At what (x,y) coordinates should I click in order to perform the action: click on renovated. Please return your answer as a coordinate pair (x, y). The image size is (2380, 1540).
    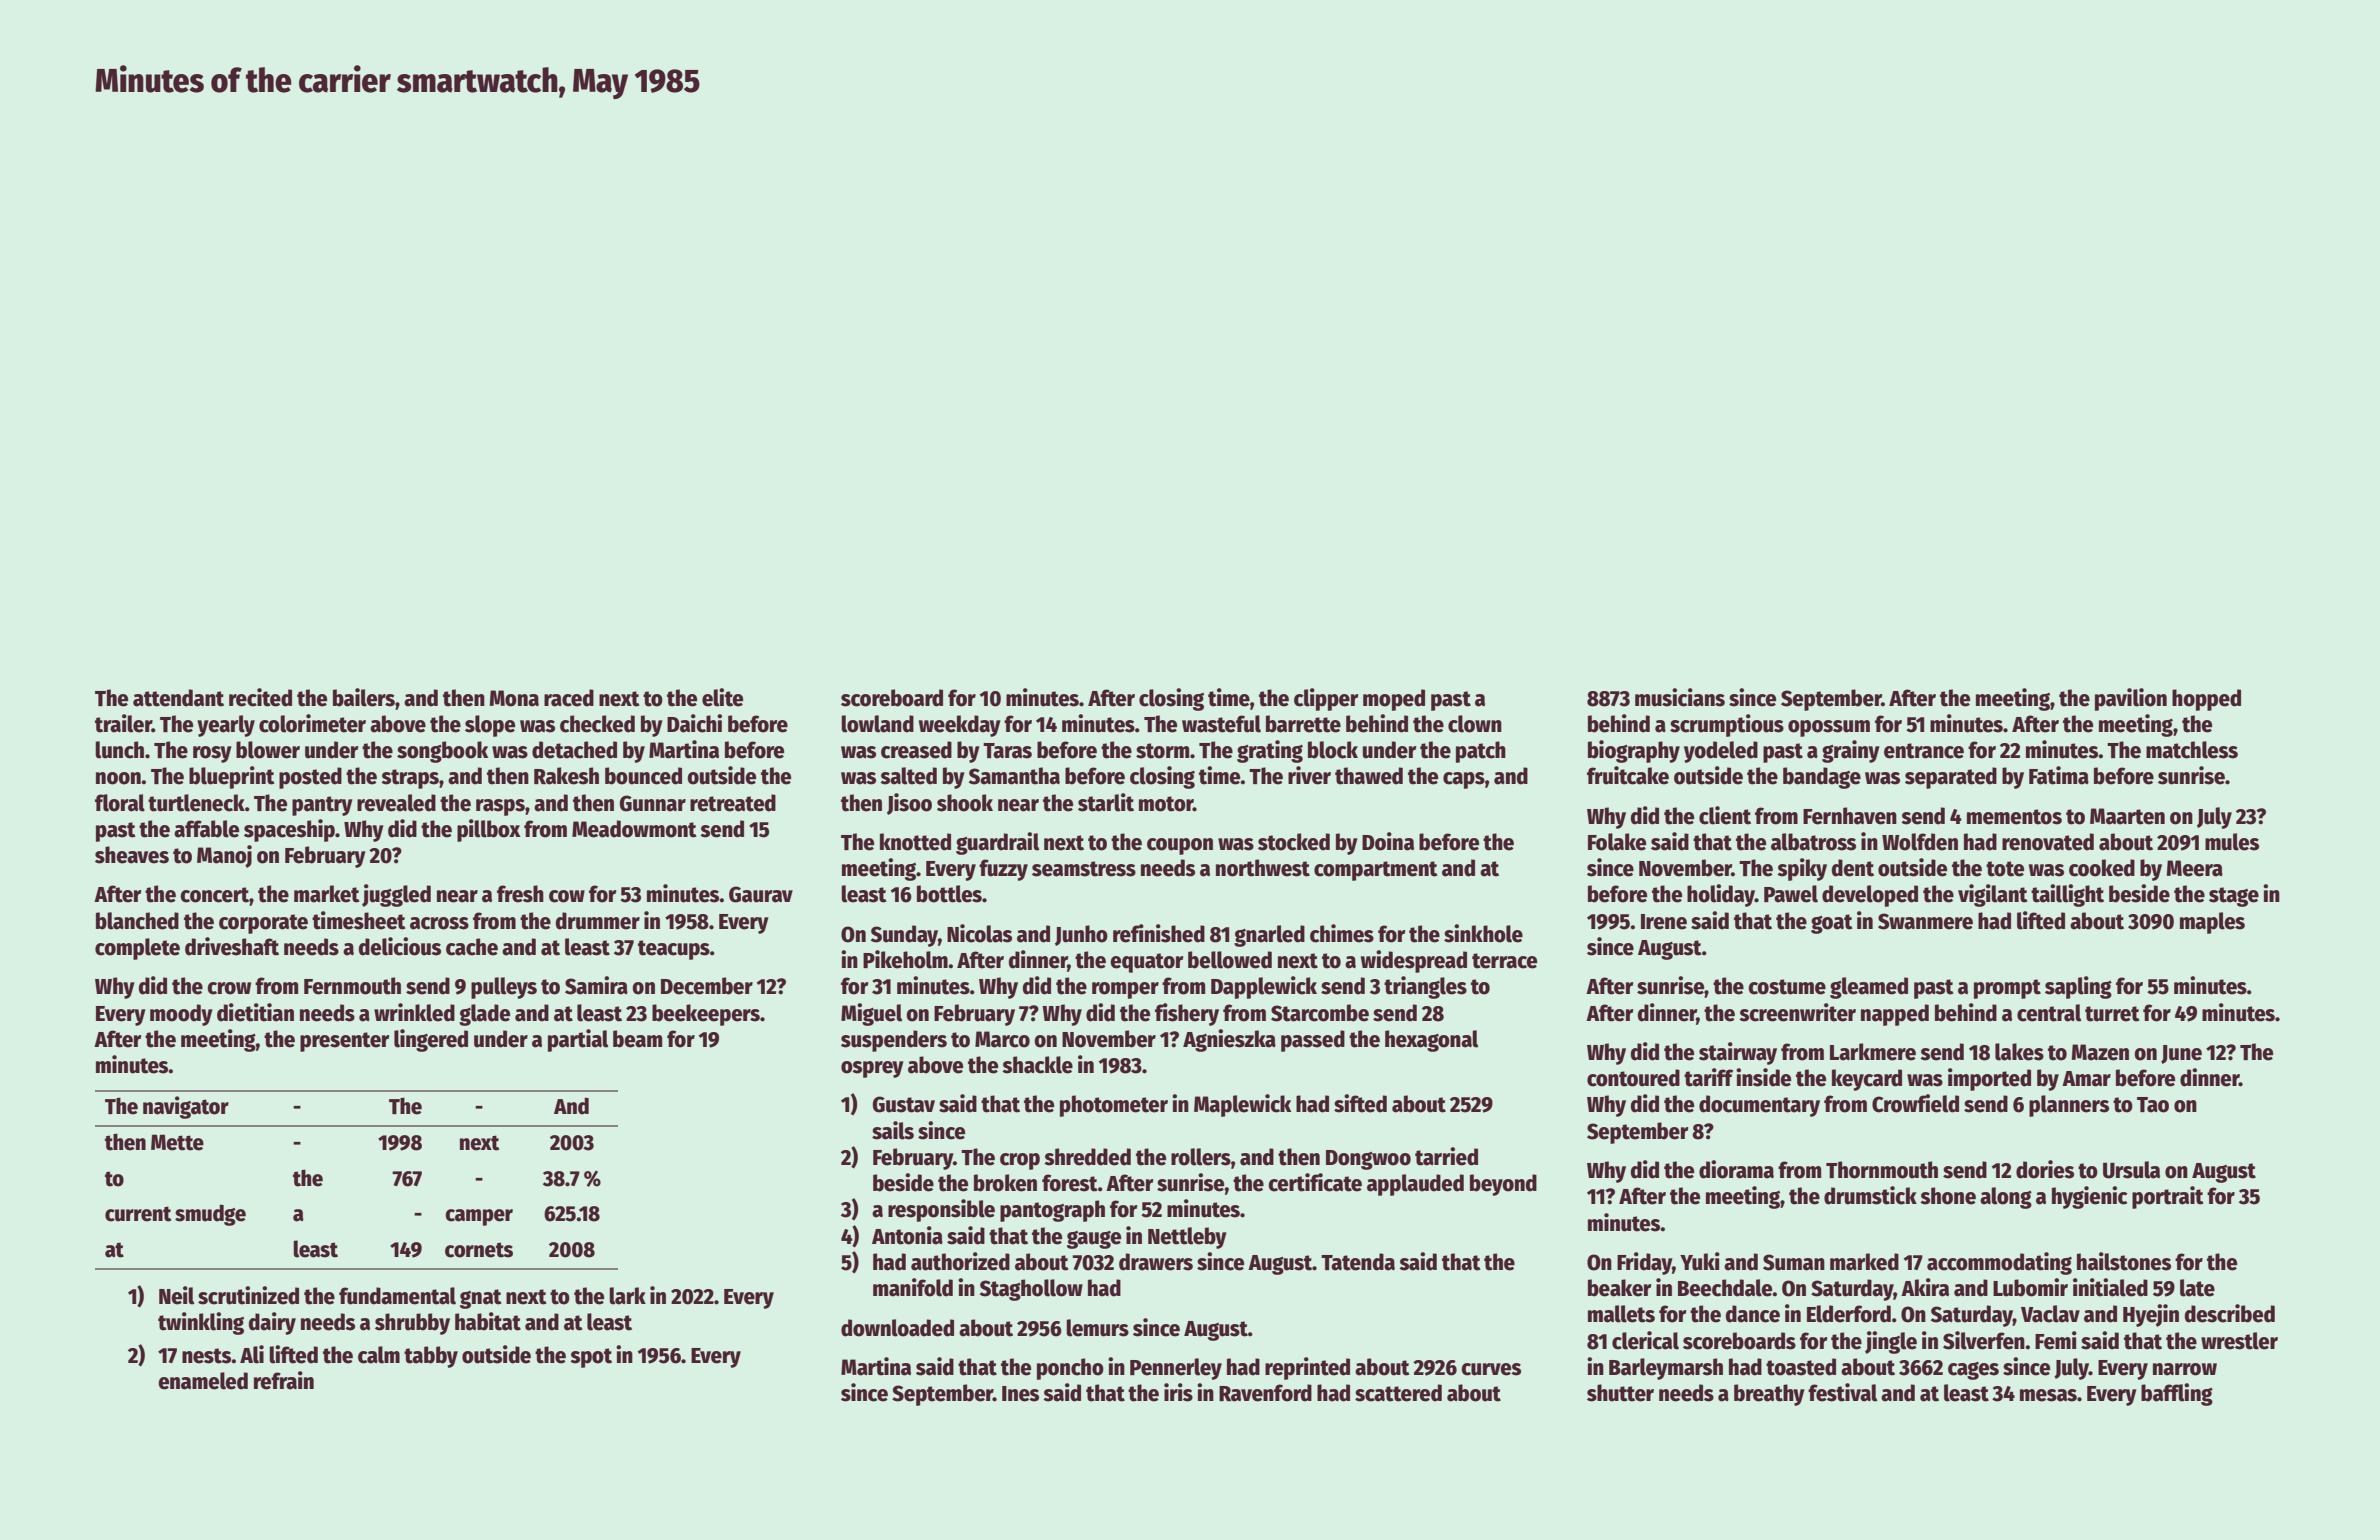
    Looking at the image, I should click on (2048, 842).
